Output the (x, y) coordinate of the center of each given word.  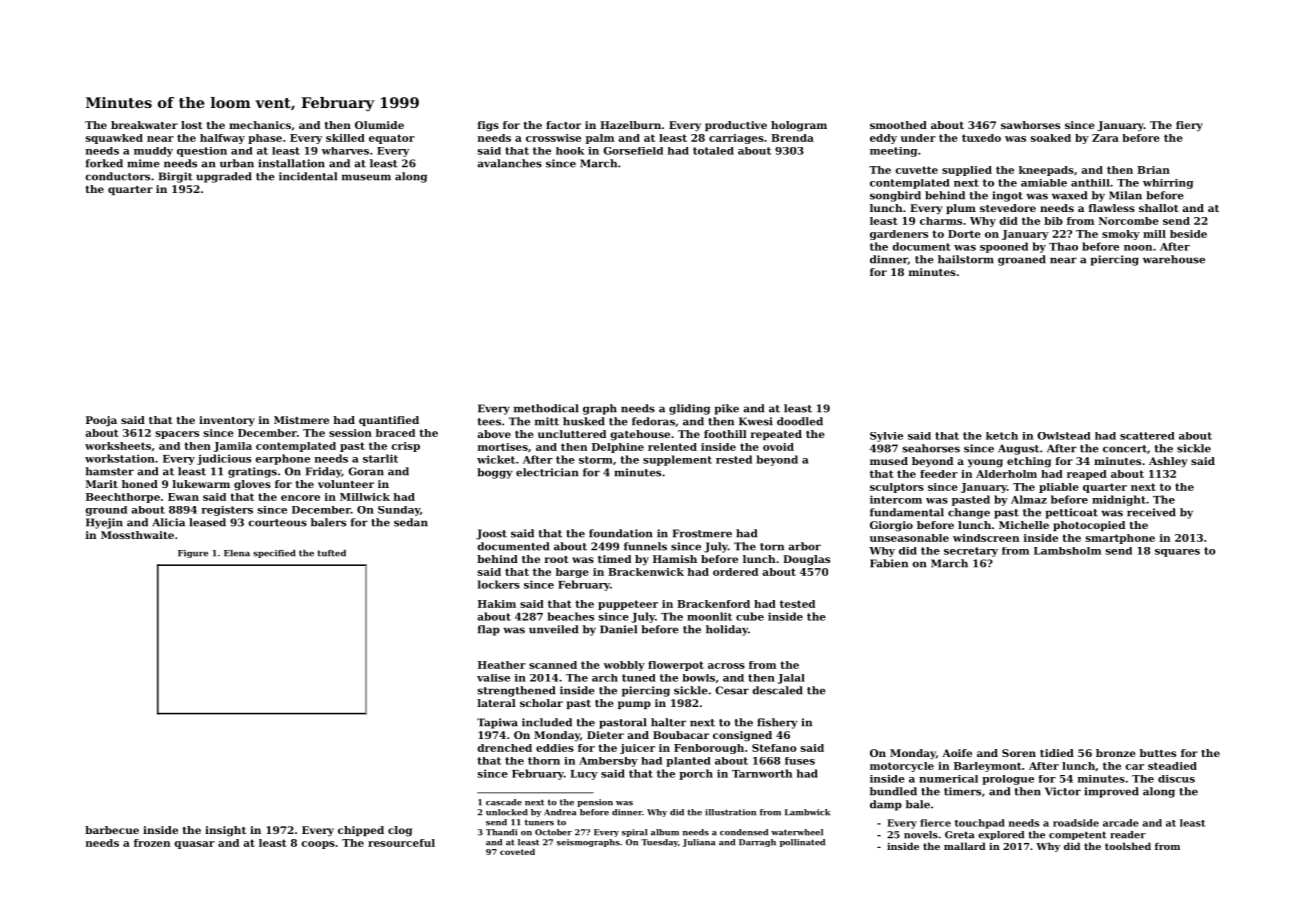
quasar (195, 845)
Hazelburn (630, 125)
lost (192, 125)
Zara (1105, 138)
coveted (517, 852)
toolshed (1128, 846)
